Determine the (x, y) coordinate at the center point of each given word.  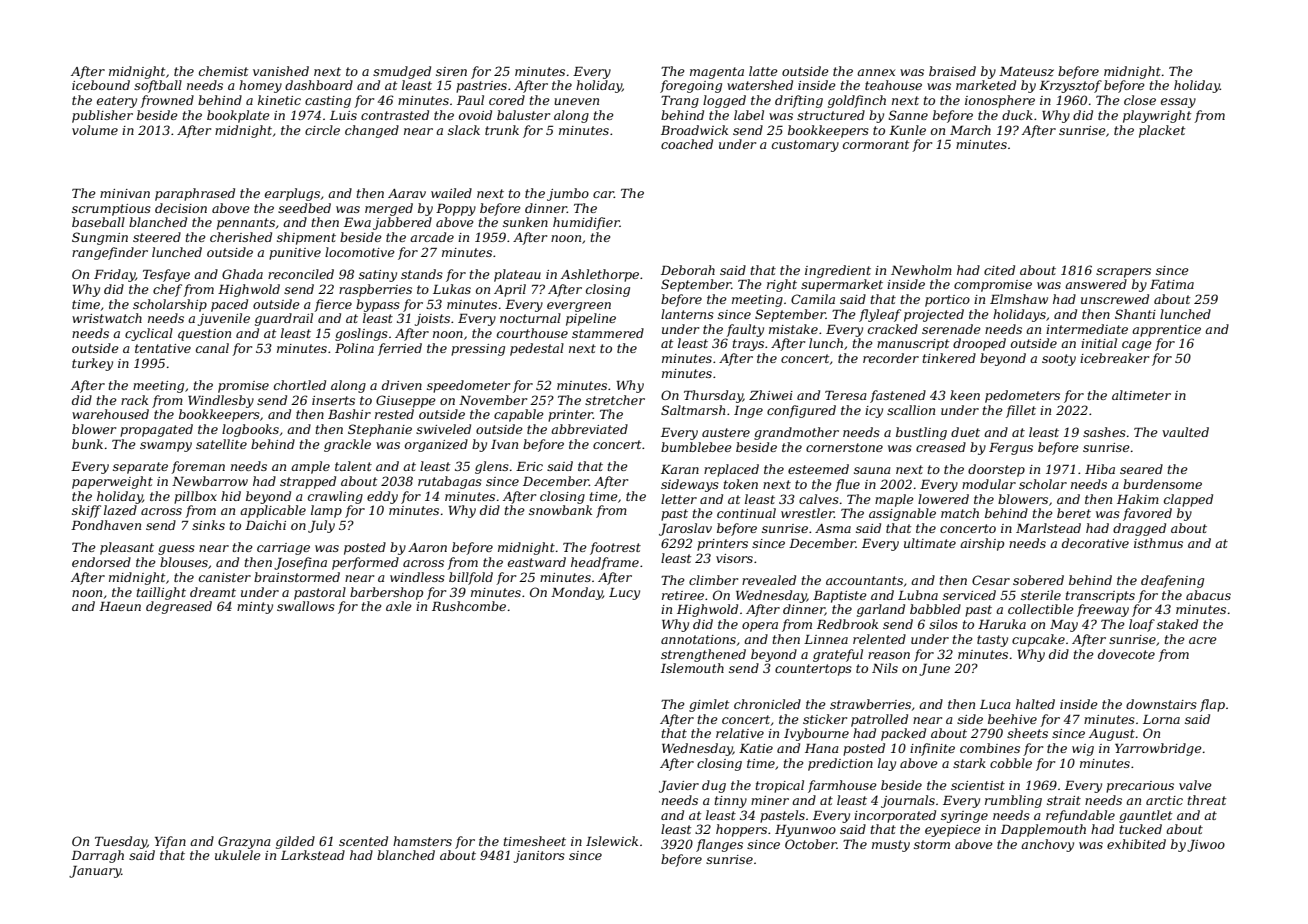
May (1064, 626)
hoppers (741, 830)
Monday (577, 593)
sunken (525, 222)
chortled (300, 385)
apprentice (1166, 331)
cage (1136, 346)
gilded (295, 842)
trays (748, 345)
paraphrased (195, 194)
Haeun (120, 606)
